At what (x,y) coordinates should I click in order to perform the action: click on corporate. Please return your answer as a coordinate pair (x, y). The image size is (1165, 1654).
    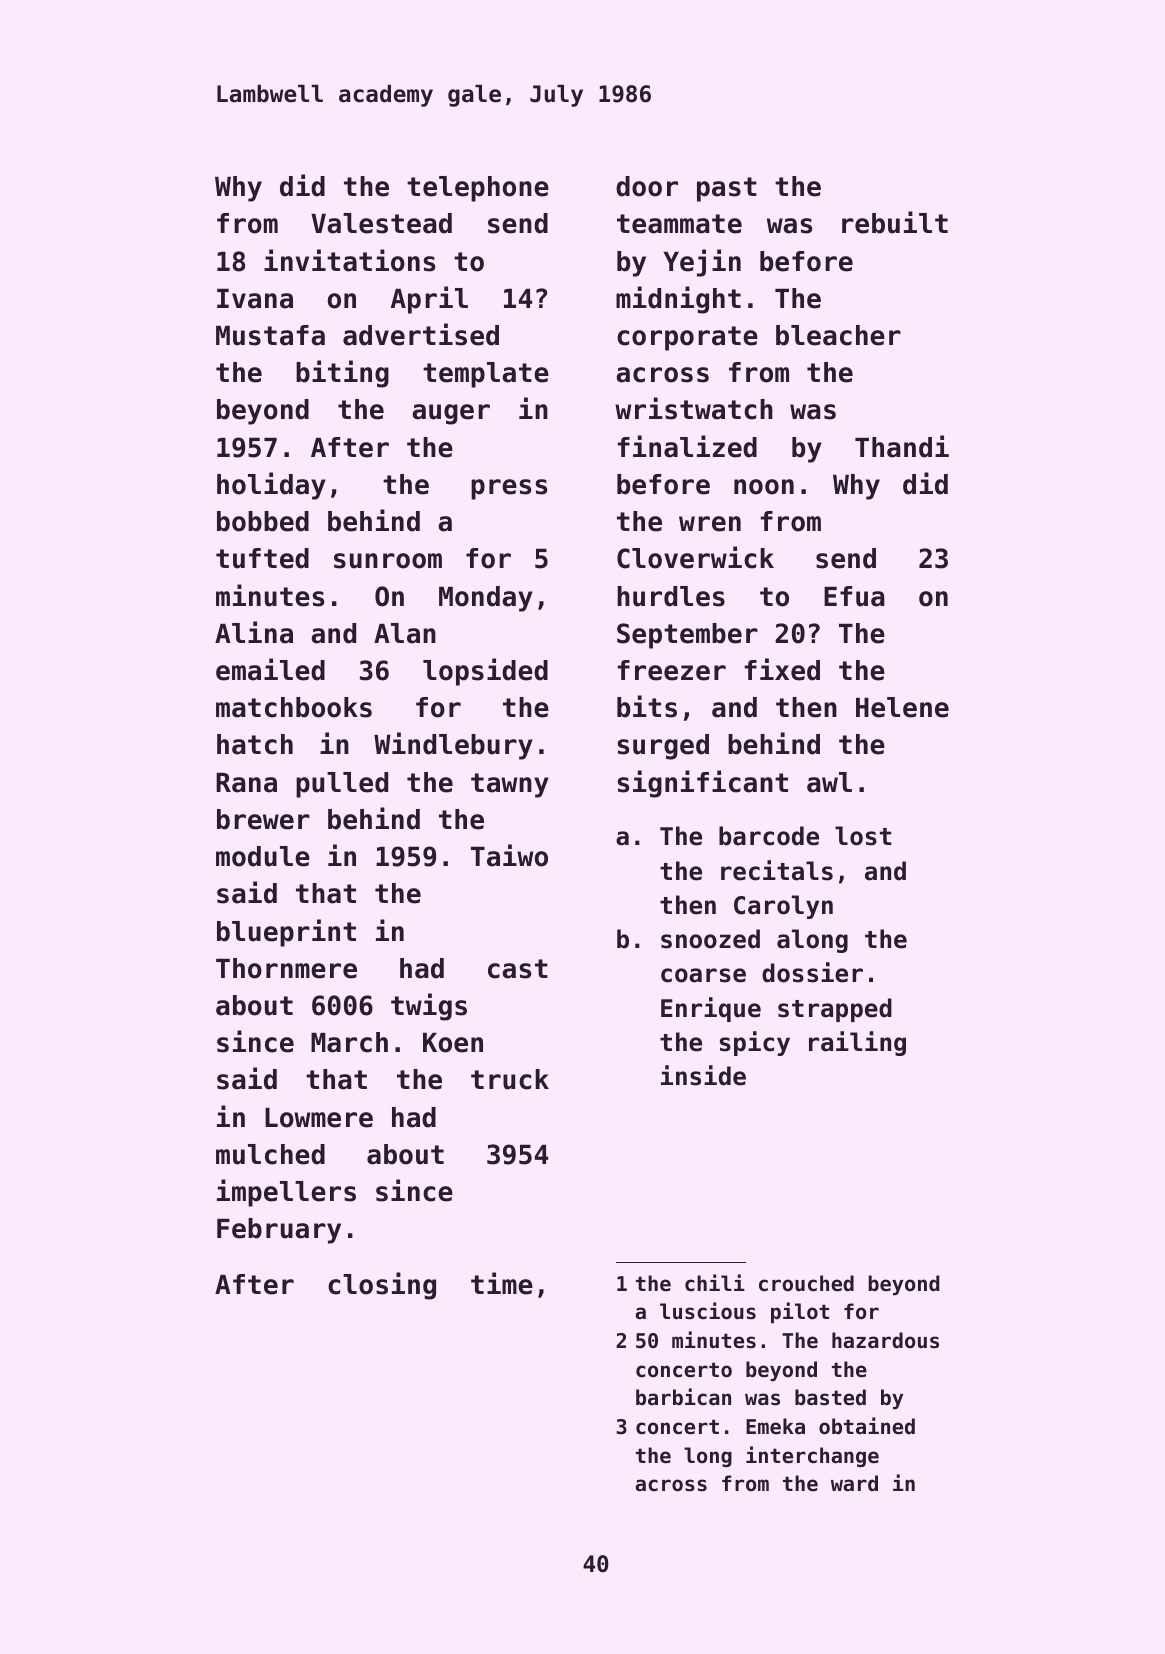
    Looking at the image, I should click on (687, 338).
